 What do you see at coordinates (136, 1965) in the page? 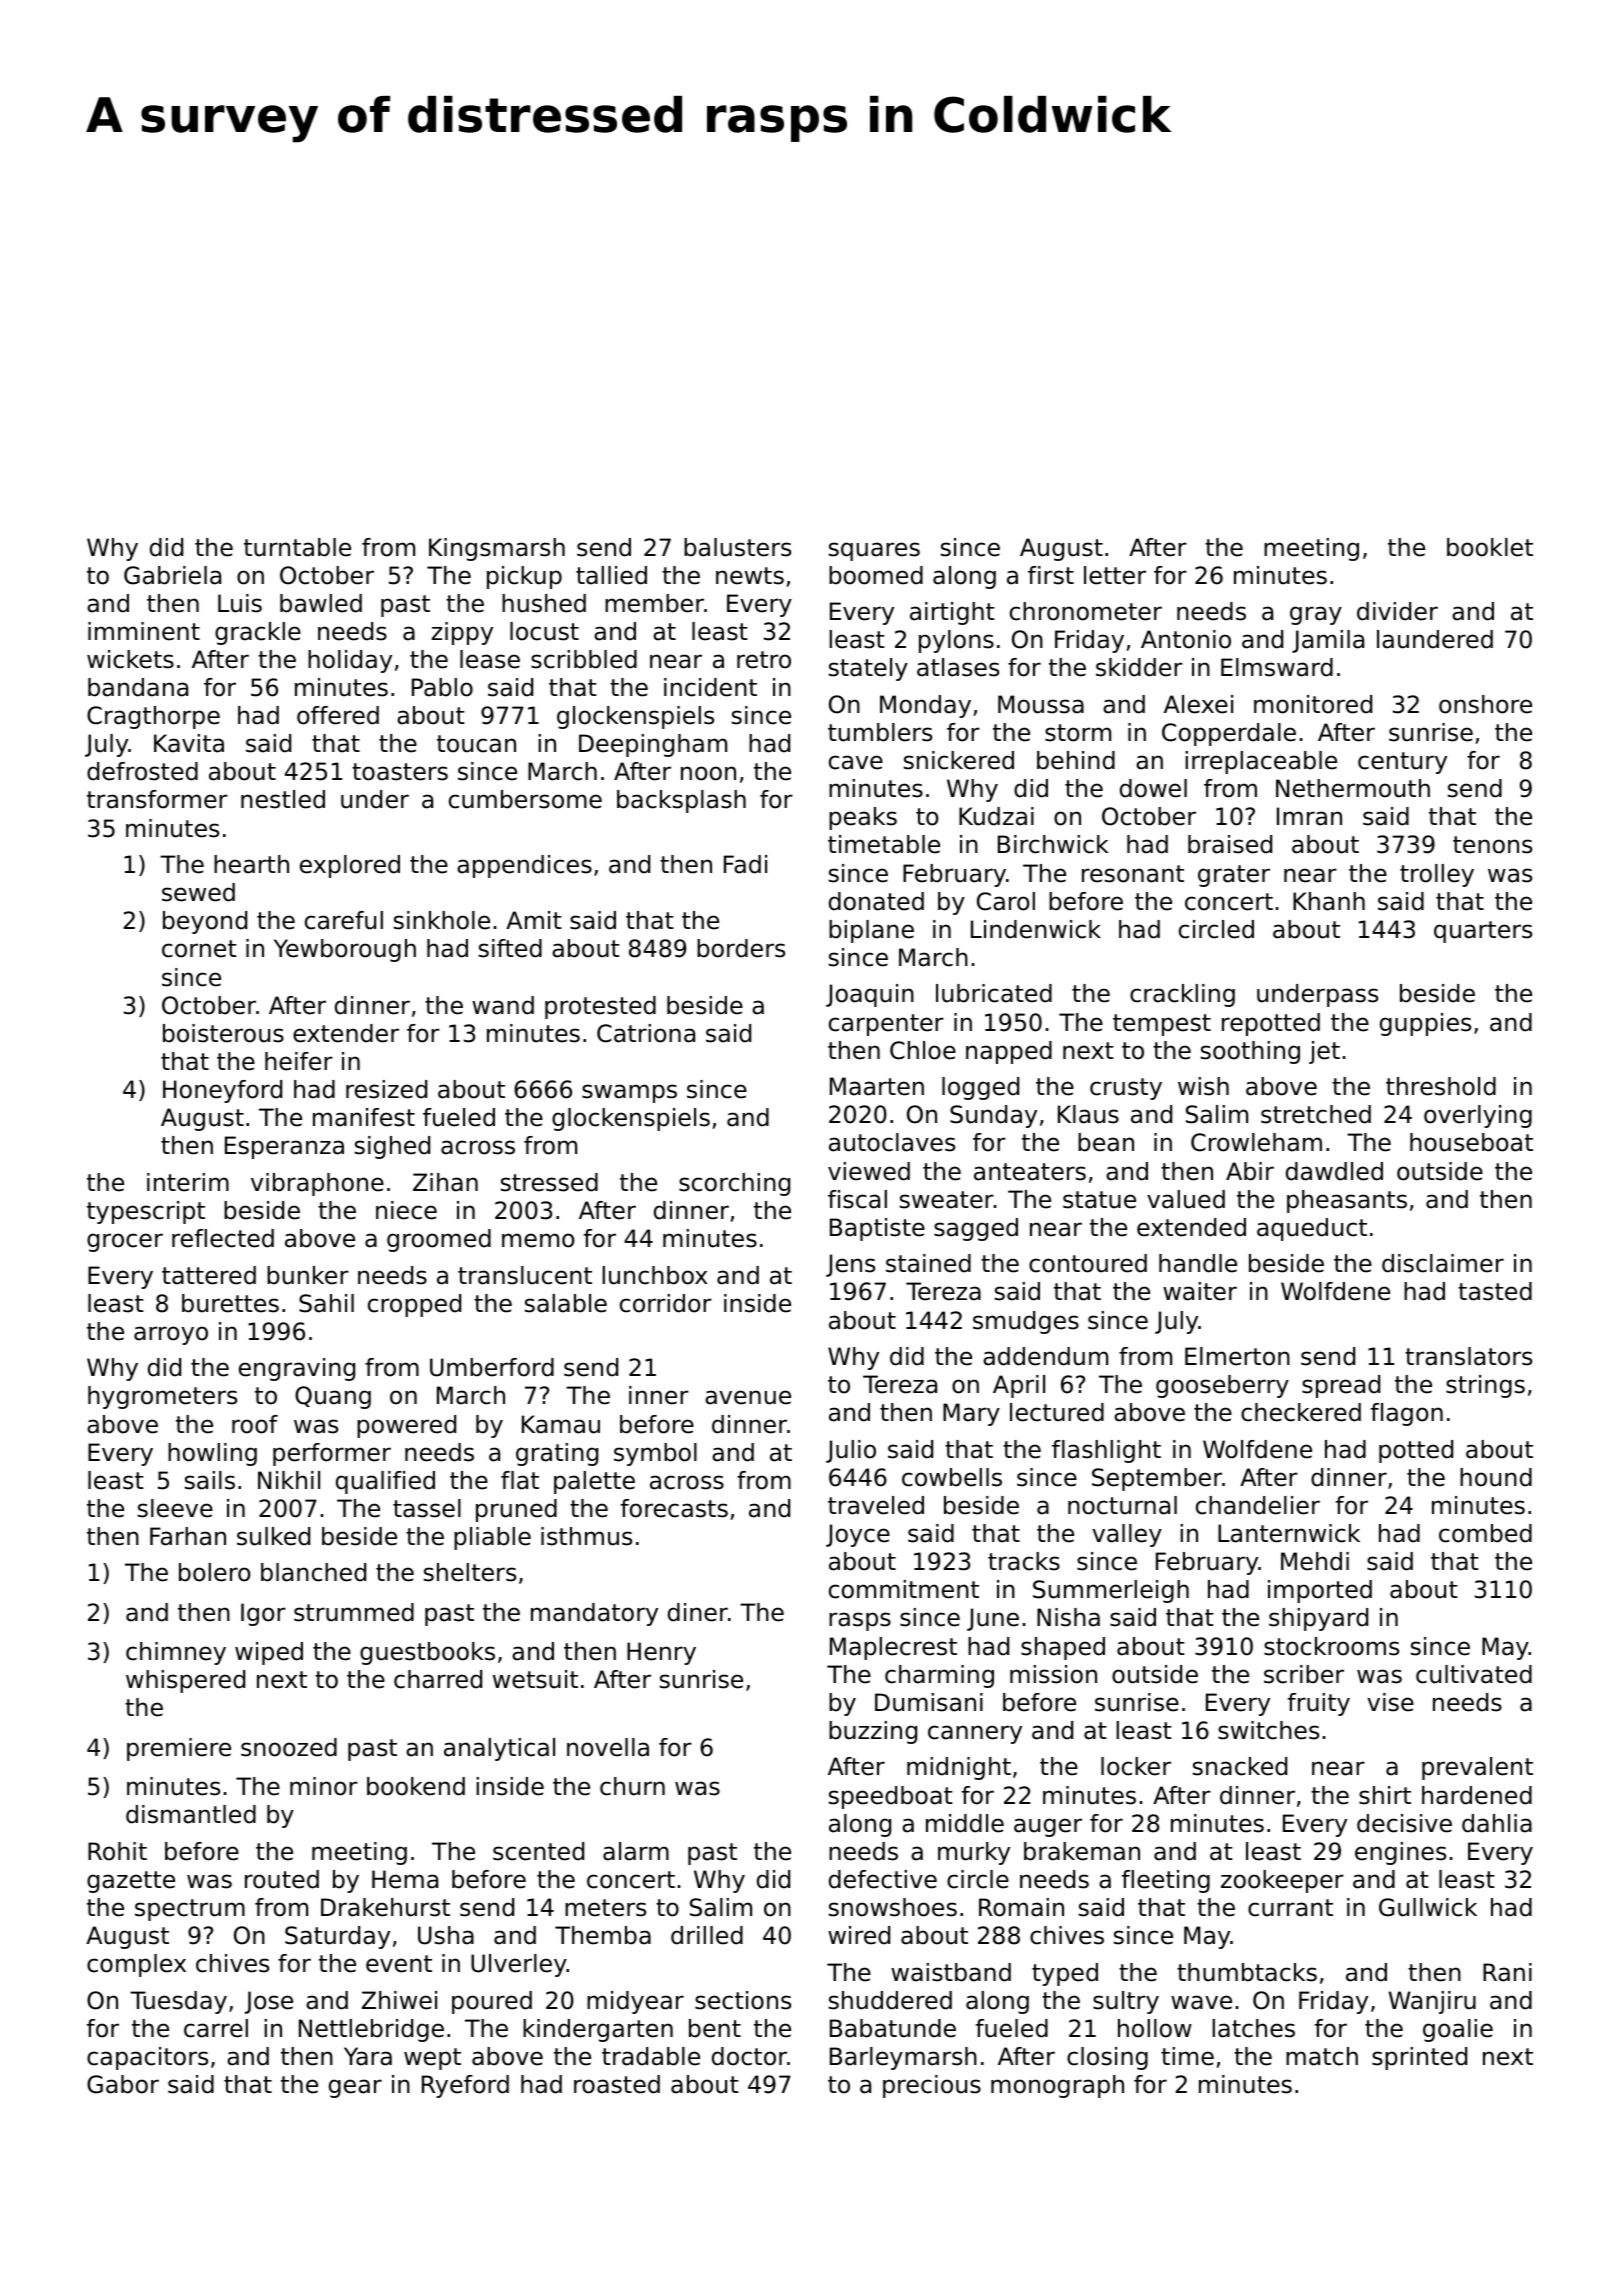
I see `complex` at bounding box center [136, 1965].
